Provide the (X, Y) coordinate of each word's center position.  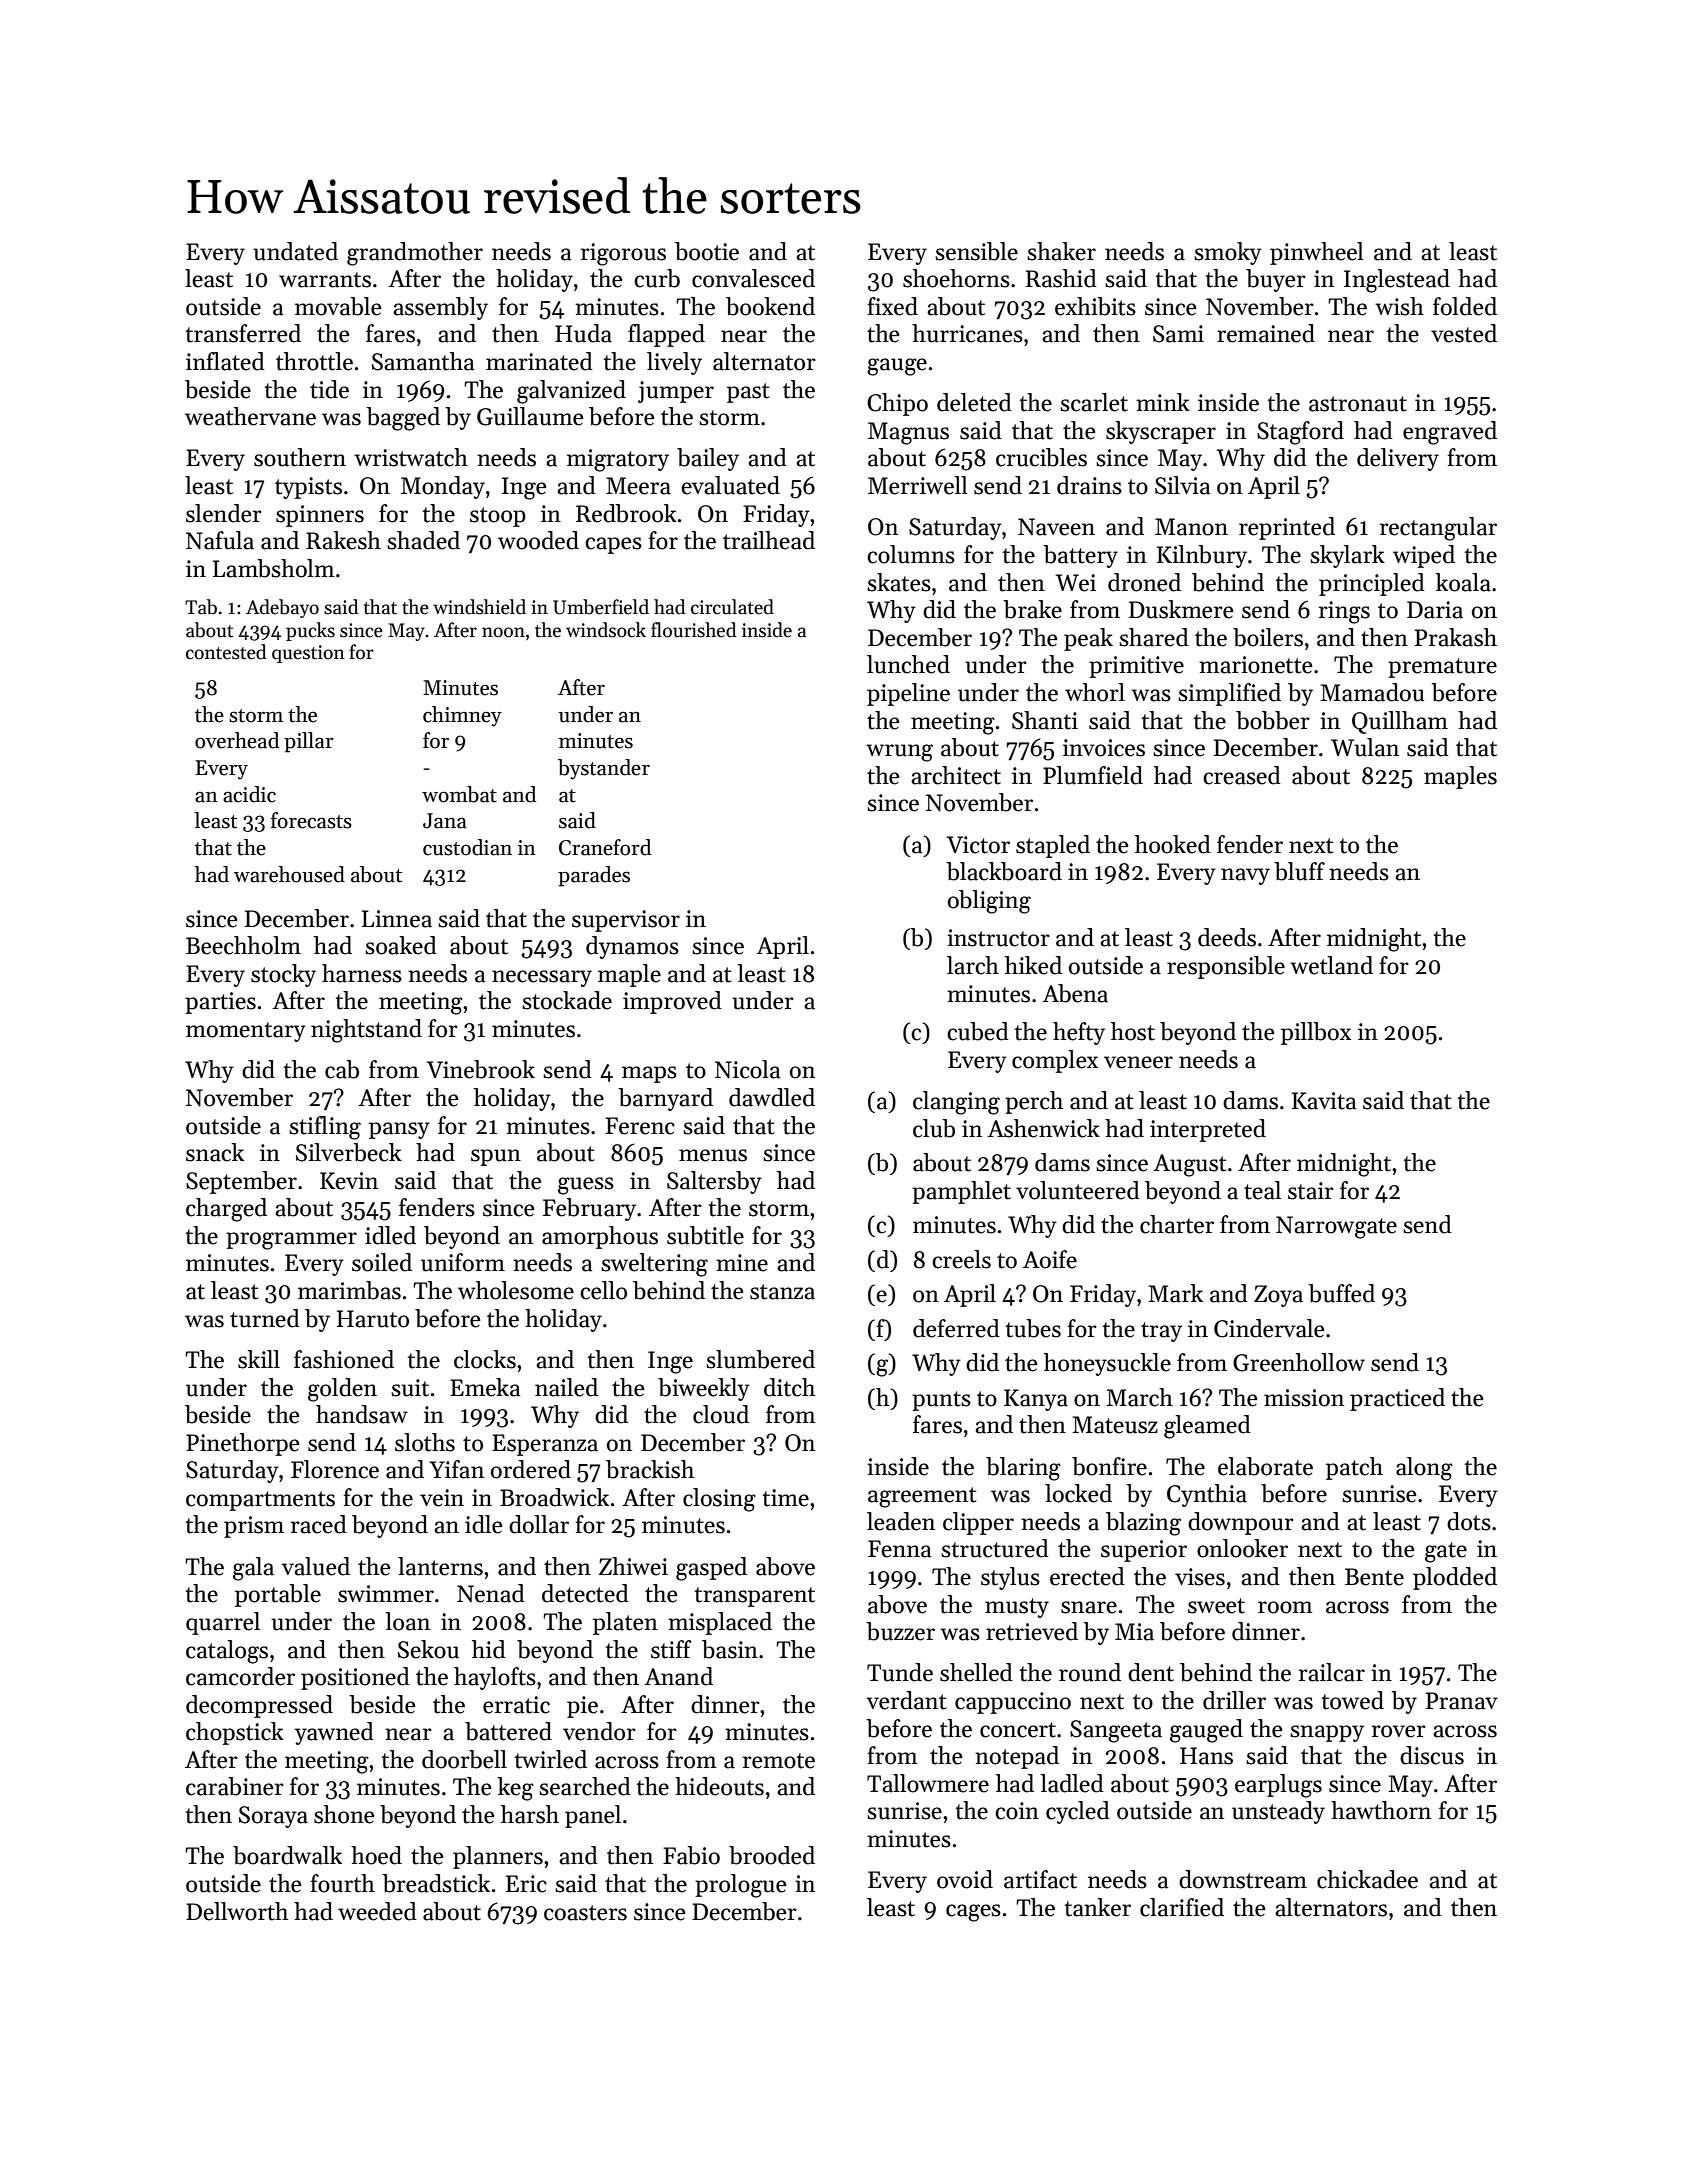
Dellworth (237, 1911)
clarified (1182, 1907)
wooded (538, 540)
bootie (707, 251)
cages (973, 1913)
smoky (1228, 253)
